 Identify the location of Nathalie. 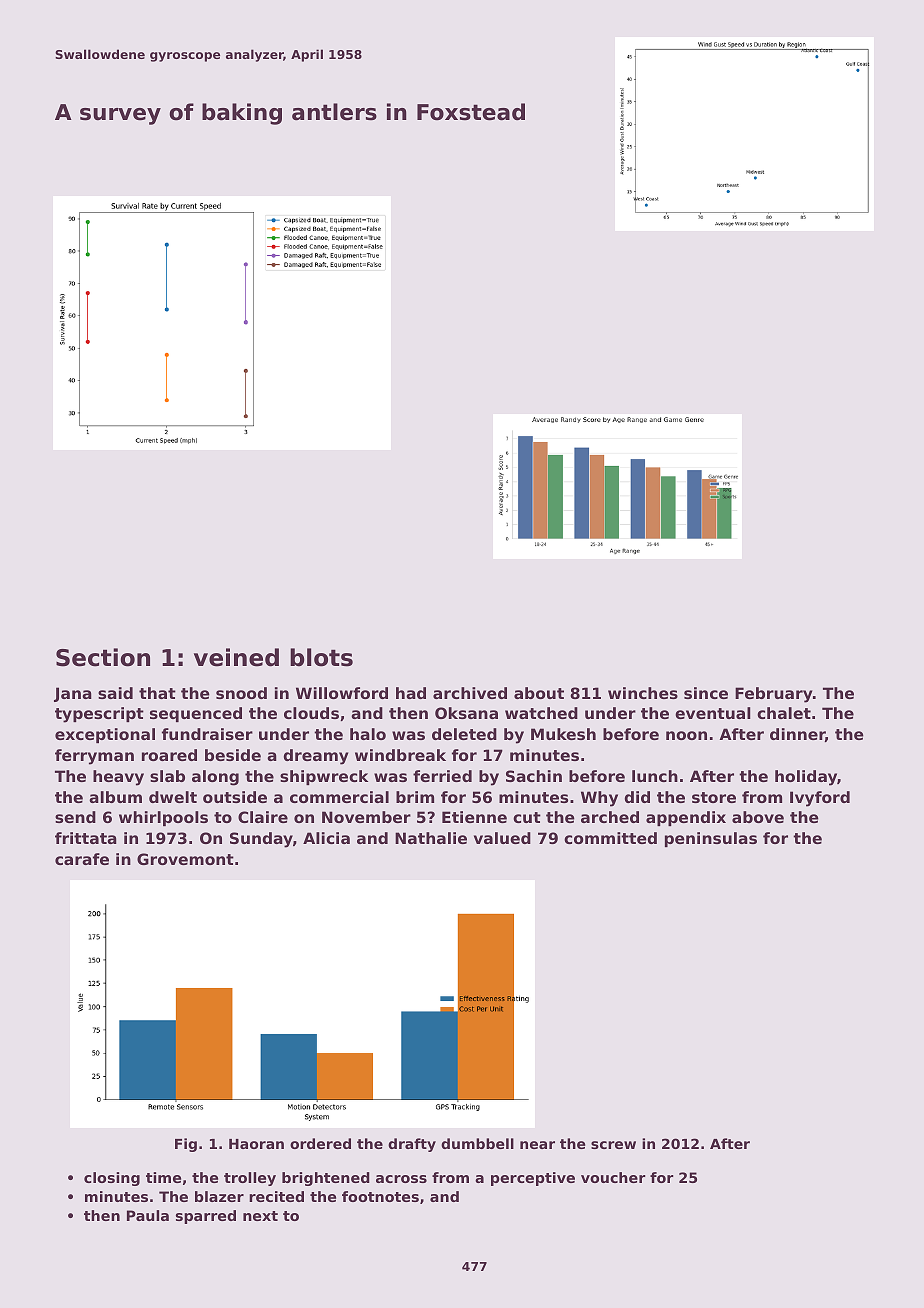
(431, 838).
